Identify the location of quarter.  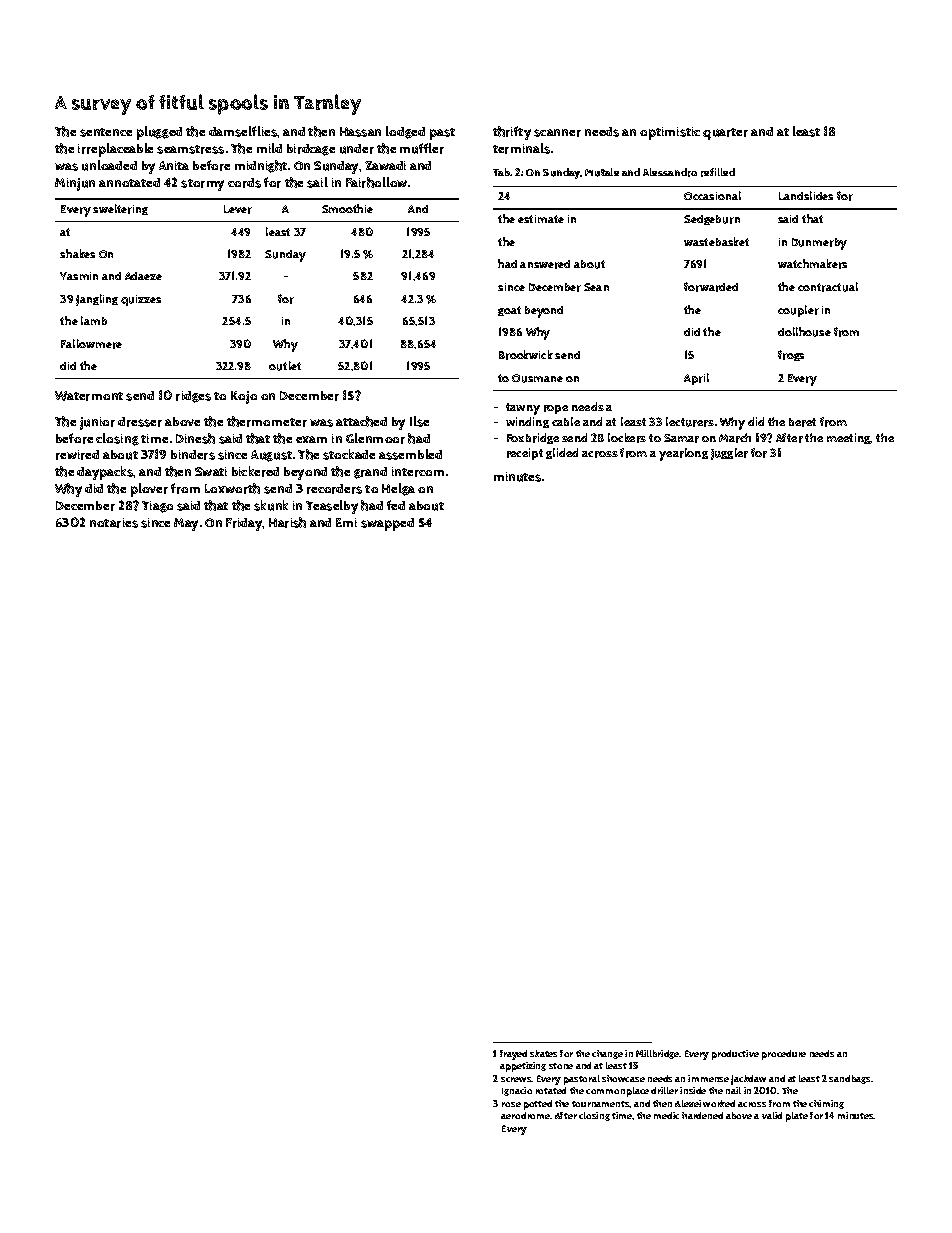
(725, 134).
